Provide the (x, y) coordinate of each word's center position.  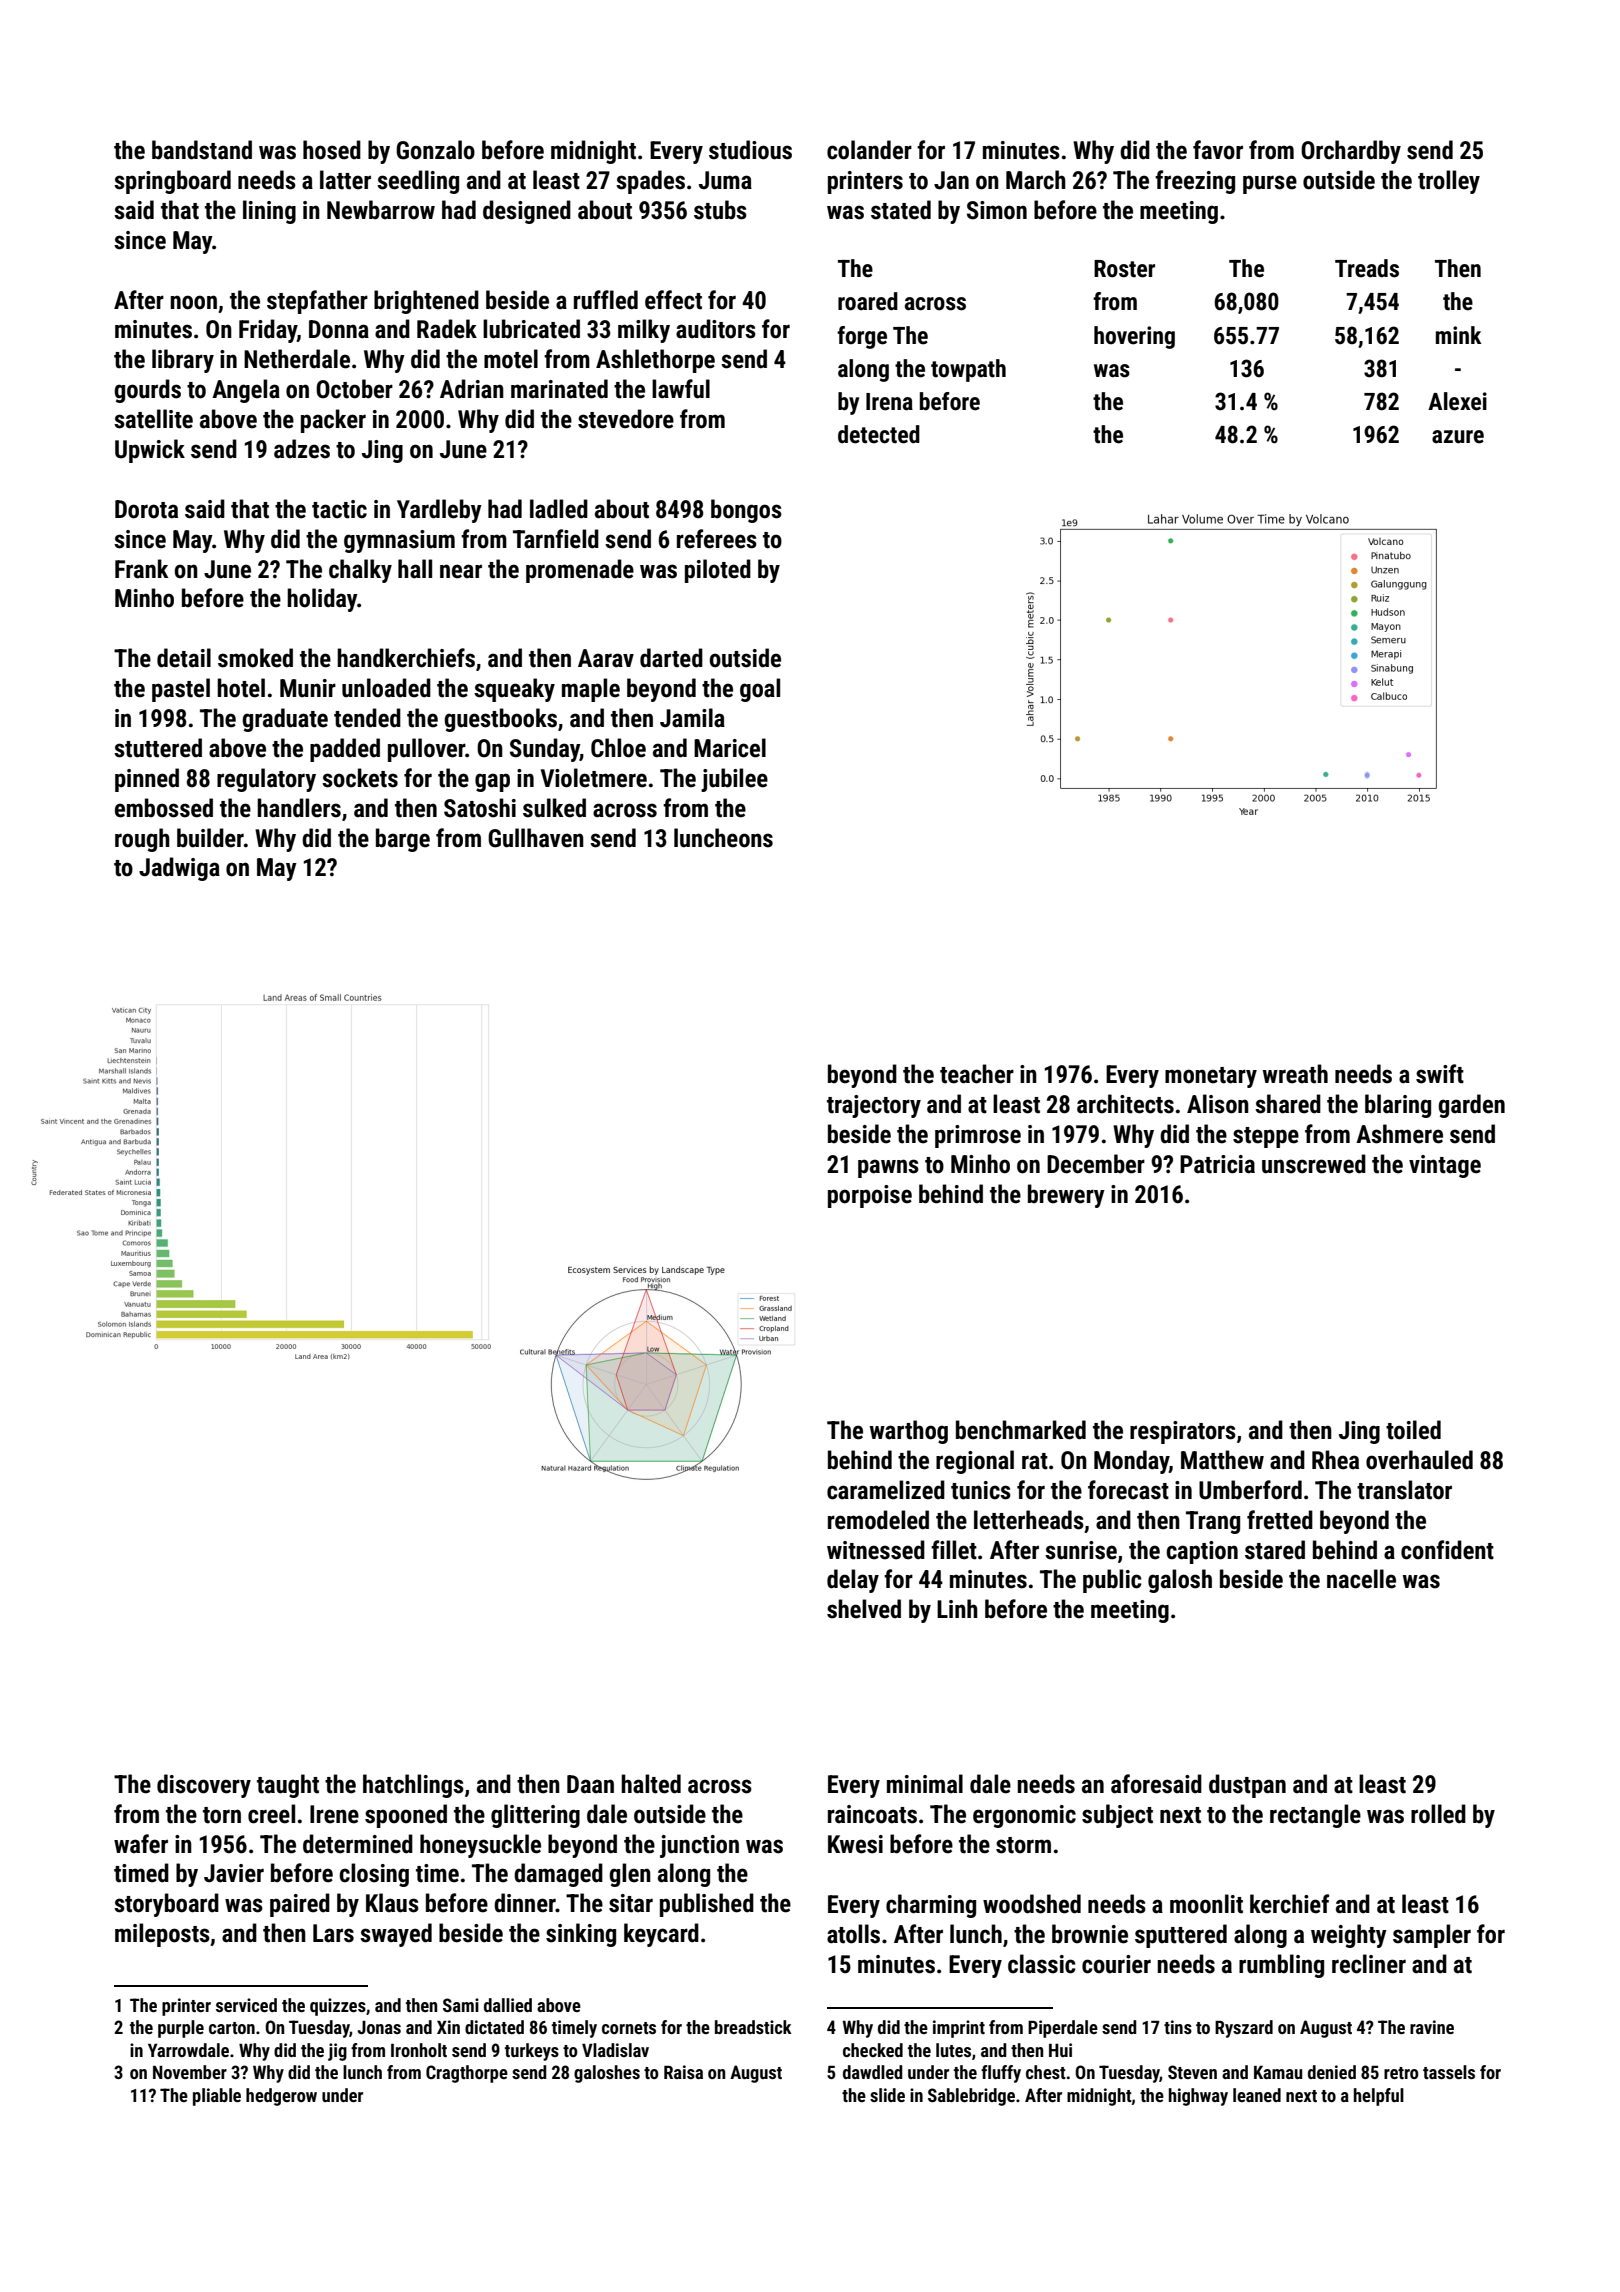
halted (651, 1784)
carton (232, 2028)
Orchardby (1351, 152)
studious (750, 150)
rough (142, 840)
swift (1440, 1074)
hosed (332, 150)
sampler (1432, 1936)
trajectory (874, 1106)
